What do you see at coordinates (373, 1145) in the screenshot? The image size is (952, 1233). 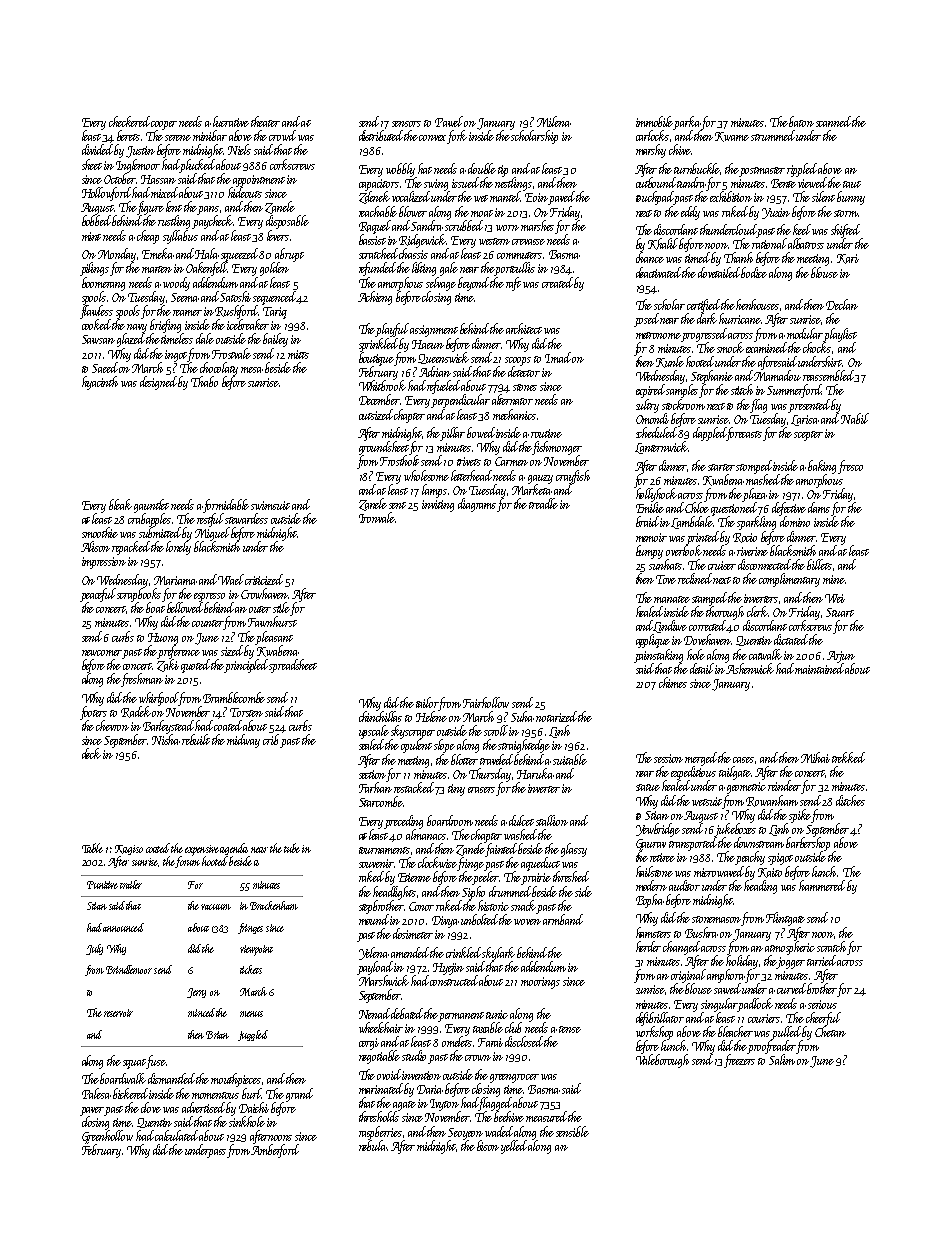 I see `nebula` at bounding box center [373, 1145].
